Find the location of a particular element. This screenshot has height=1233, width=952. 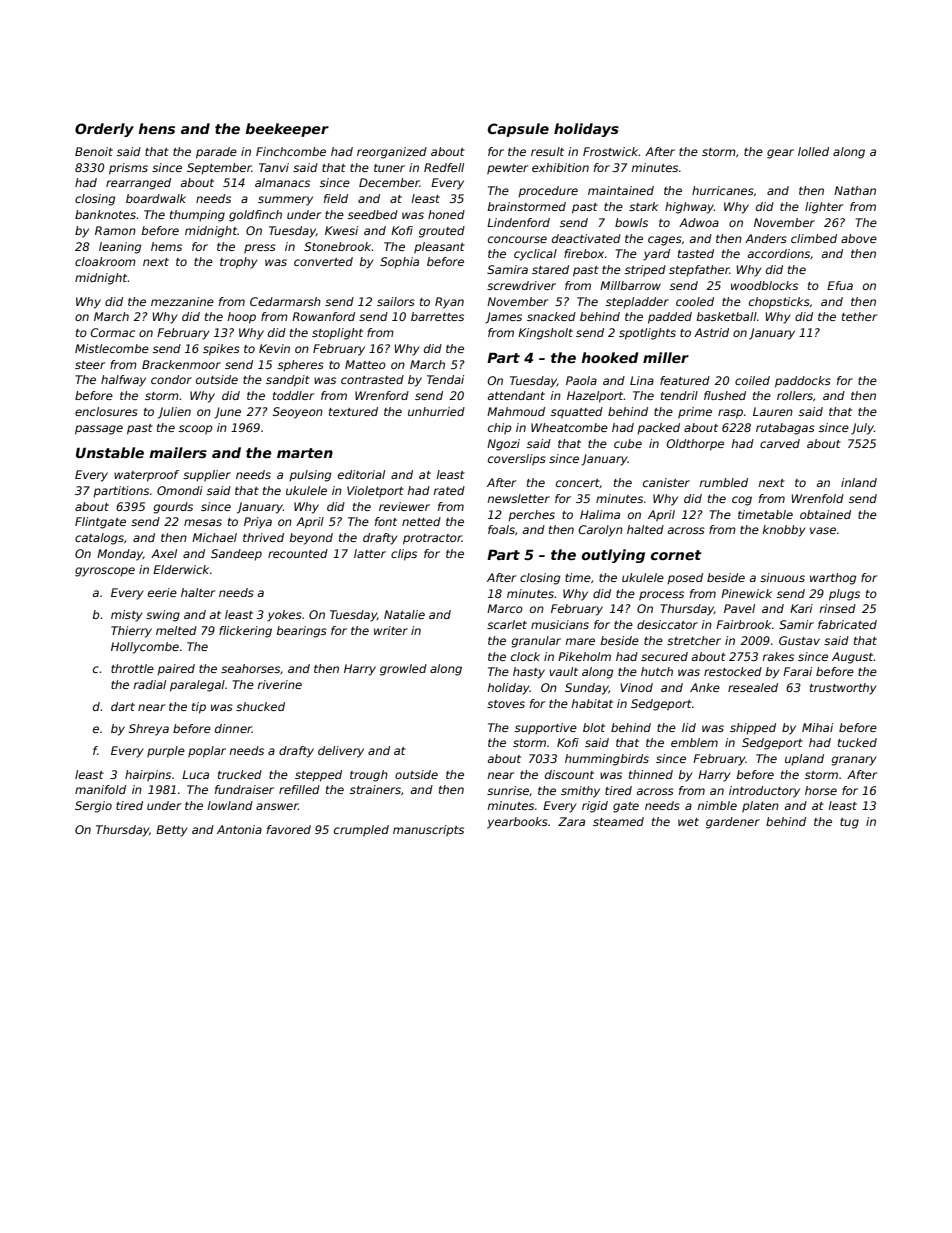

tether is located at coordinates (859, 316).
